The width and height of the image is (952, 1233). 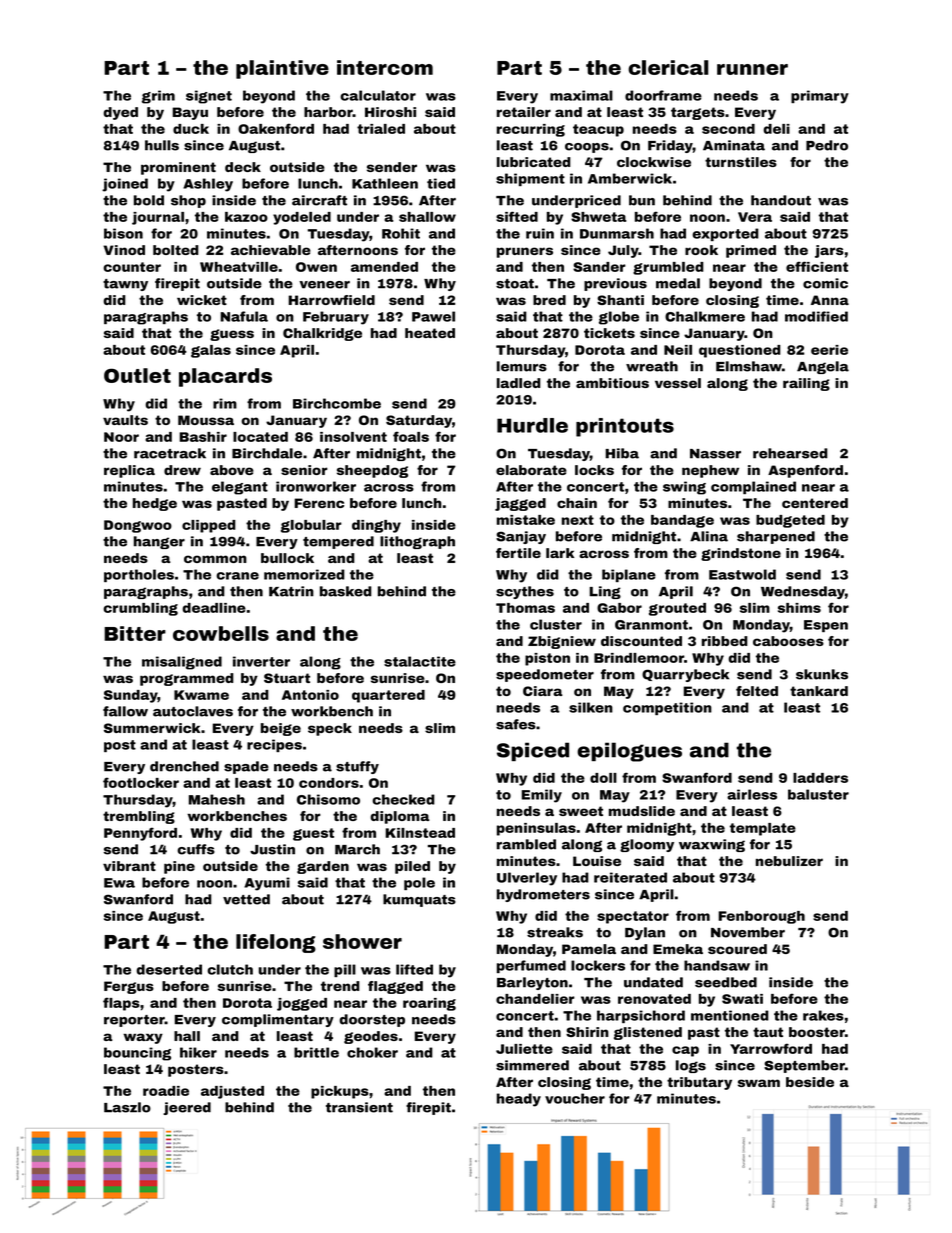 I want to click on foals, so click(x=411, y=436).
